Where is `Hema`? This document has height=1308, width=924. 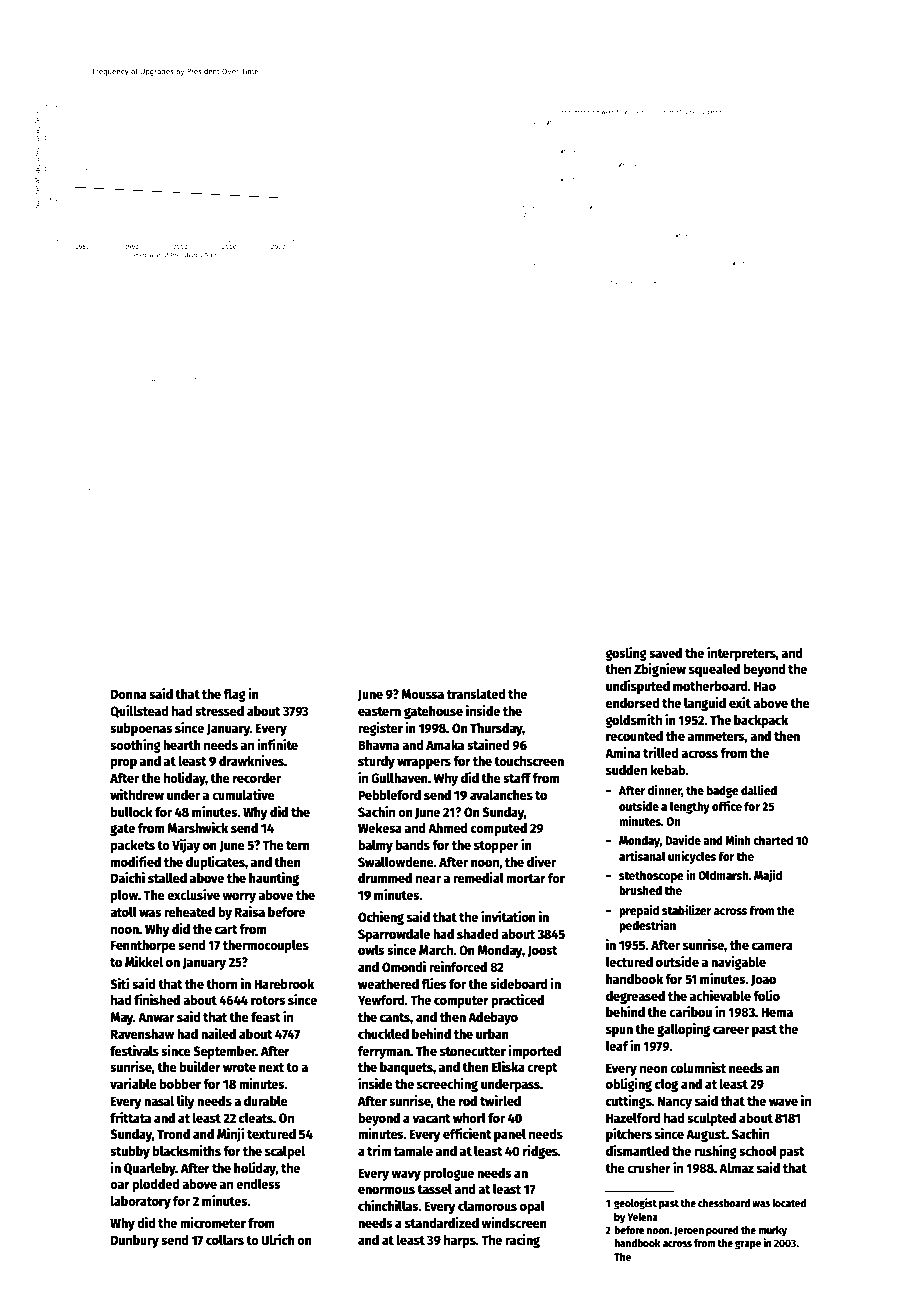 Hema is located at coordinates (777, 1012).
